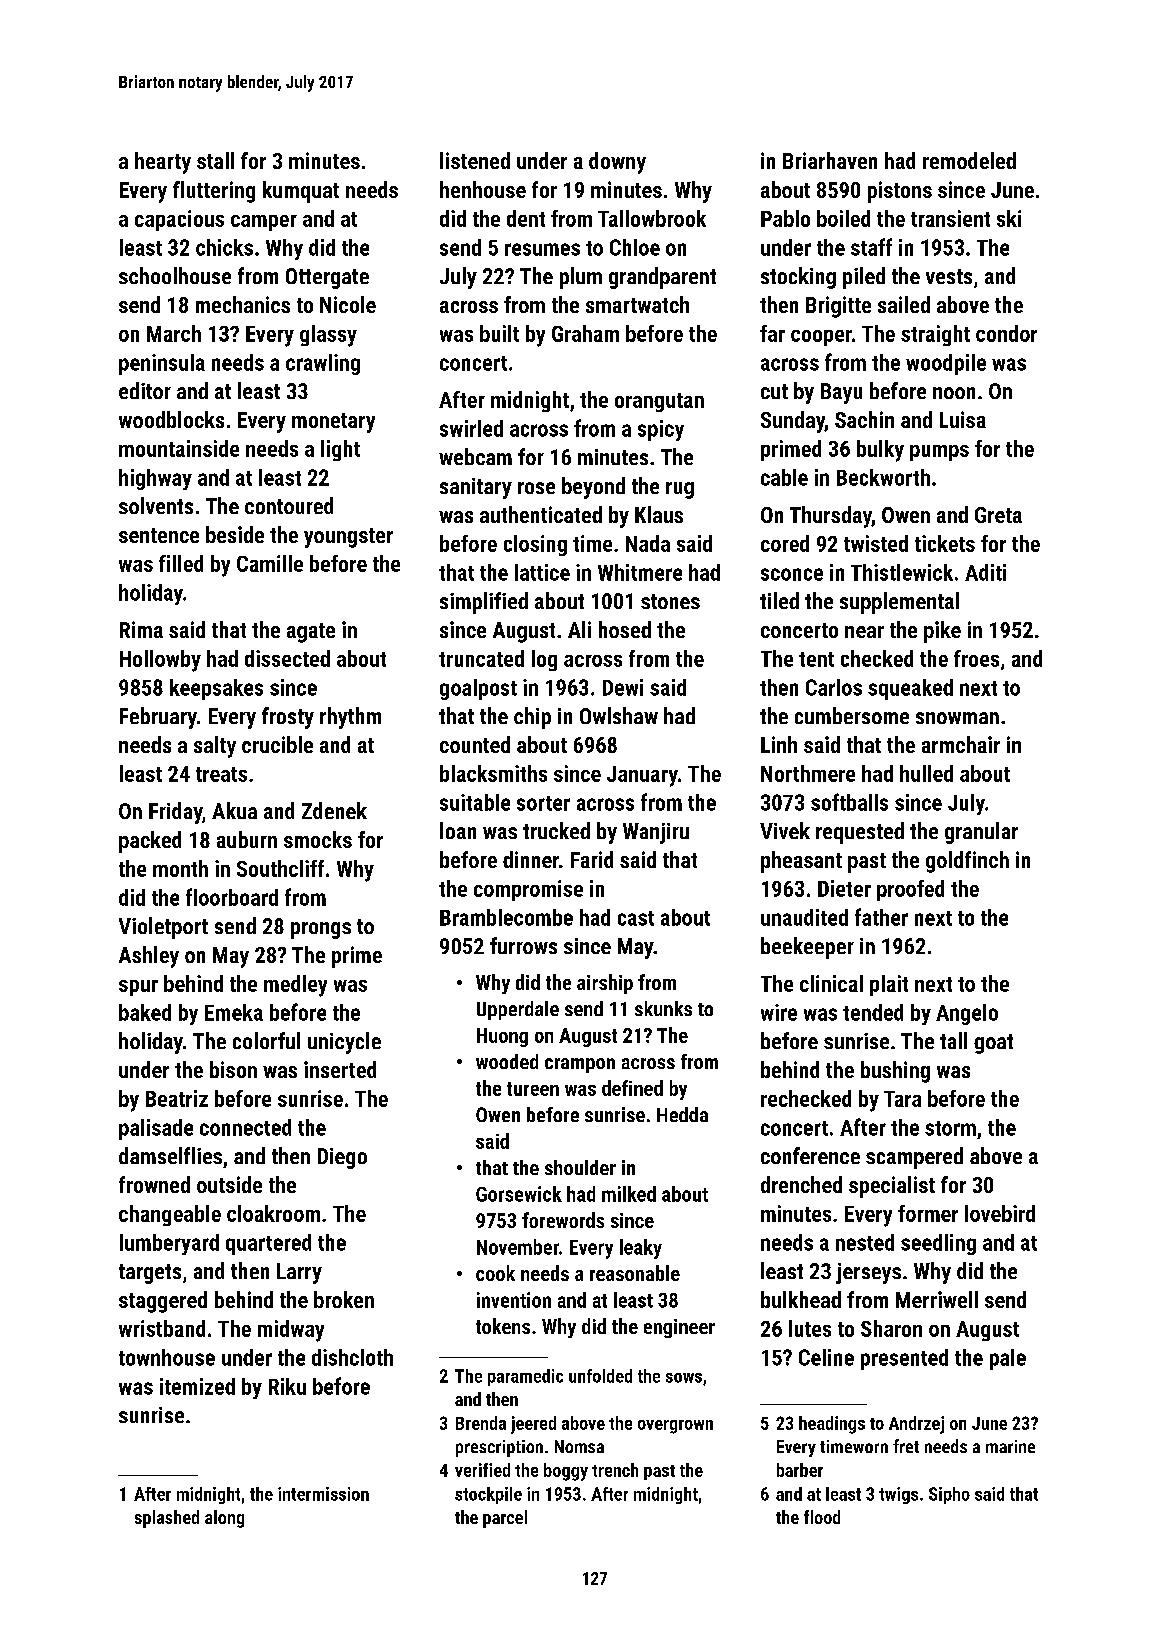 This screenshot has width=1163, height=1645. Describe the element at coordinates (160, 661) in the screenshot. I see `Hollowby` at that location.
